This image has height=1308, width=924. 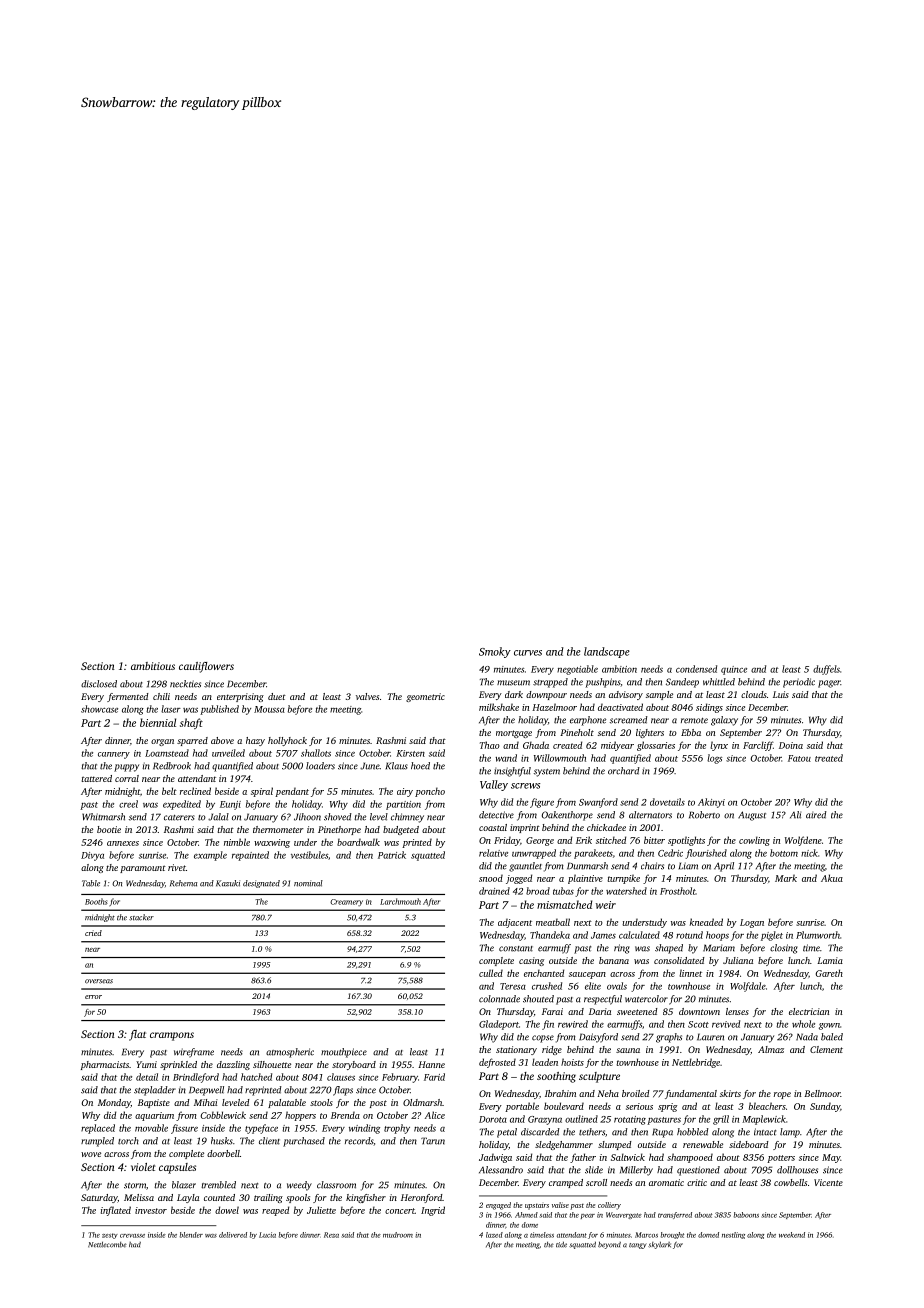 I want to click on Melissa, so click(x=139, y=1197).
